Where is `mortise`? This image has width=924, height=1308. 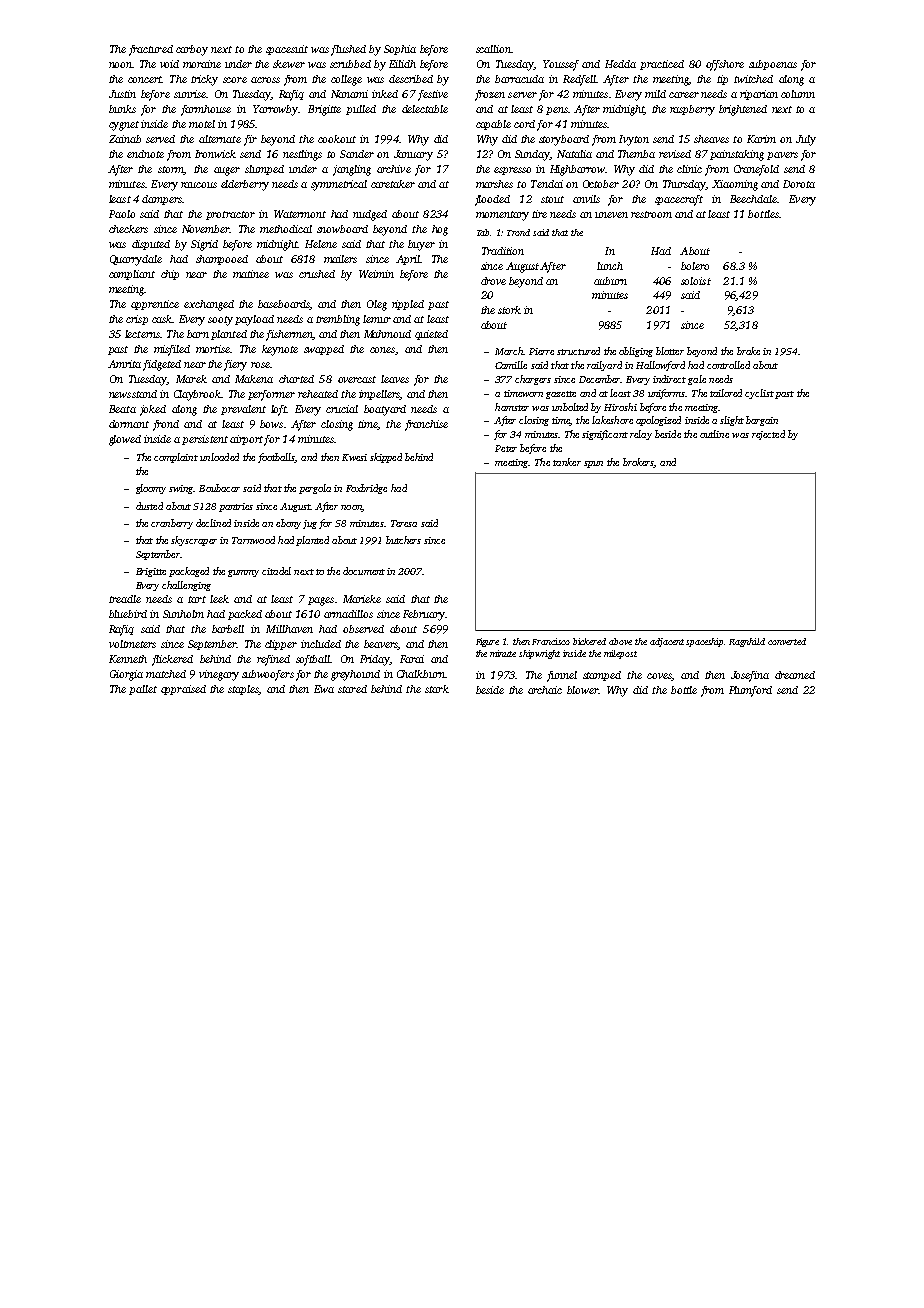 mortise is located at coordinates (213, 349).
